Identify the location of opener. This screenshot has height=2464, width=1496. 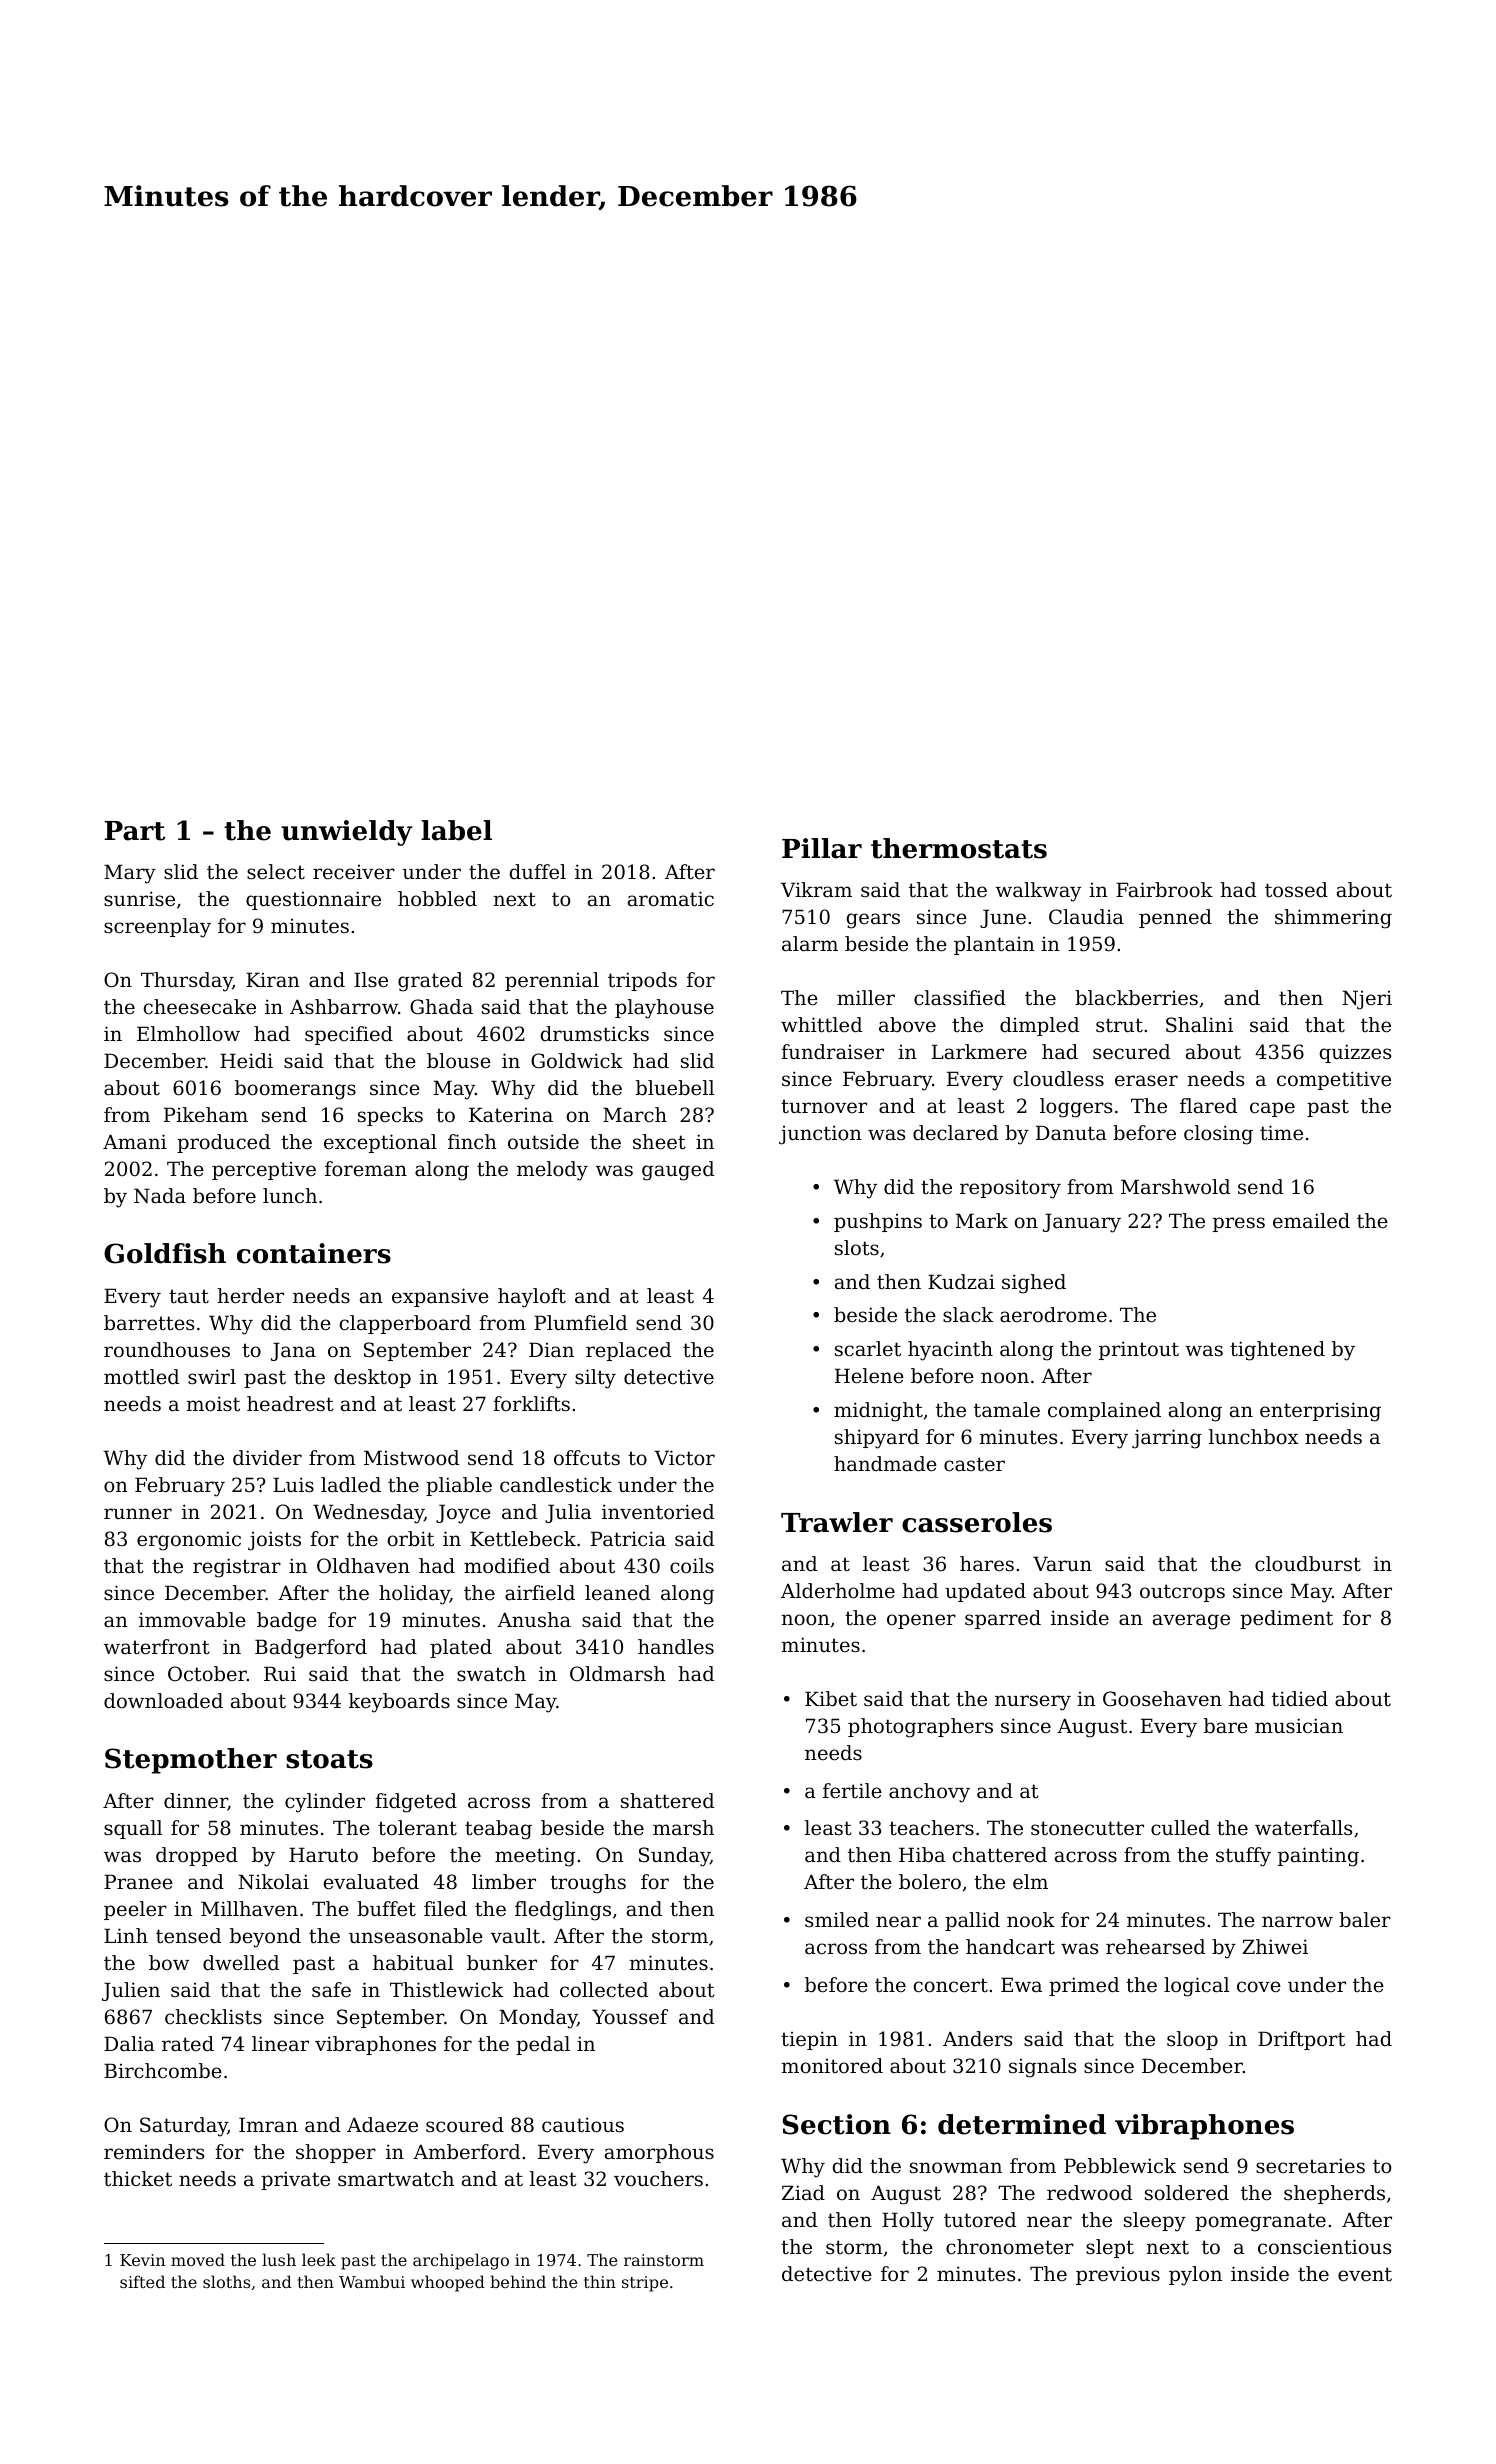
(921, 1621).
